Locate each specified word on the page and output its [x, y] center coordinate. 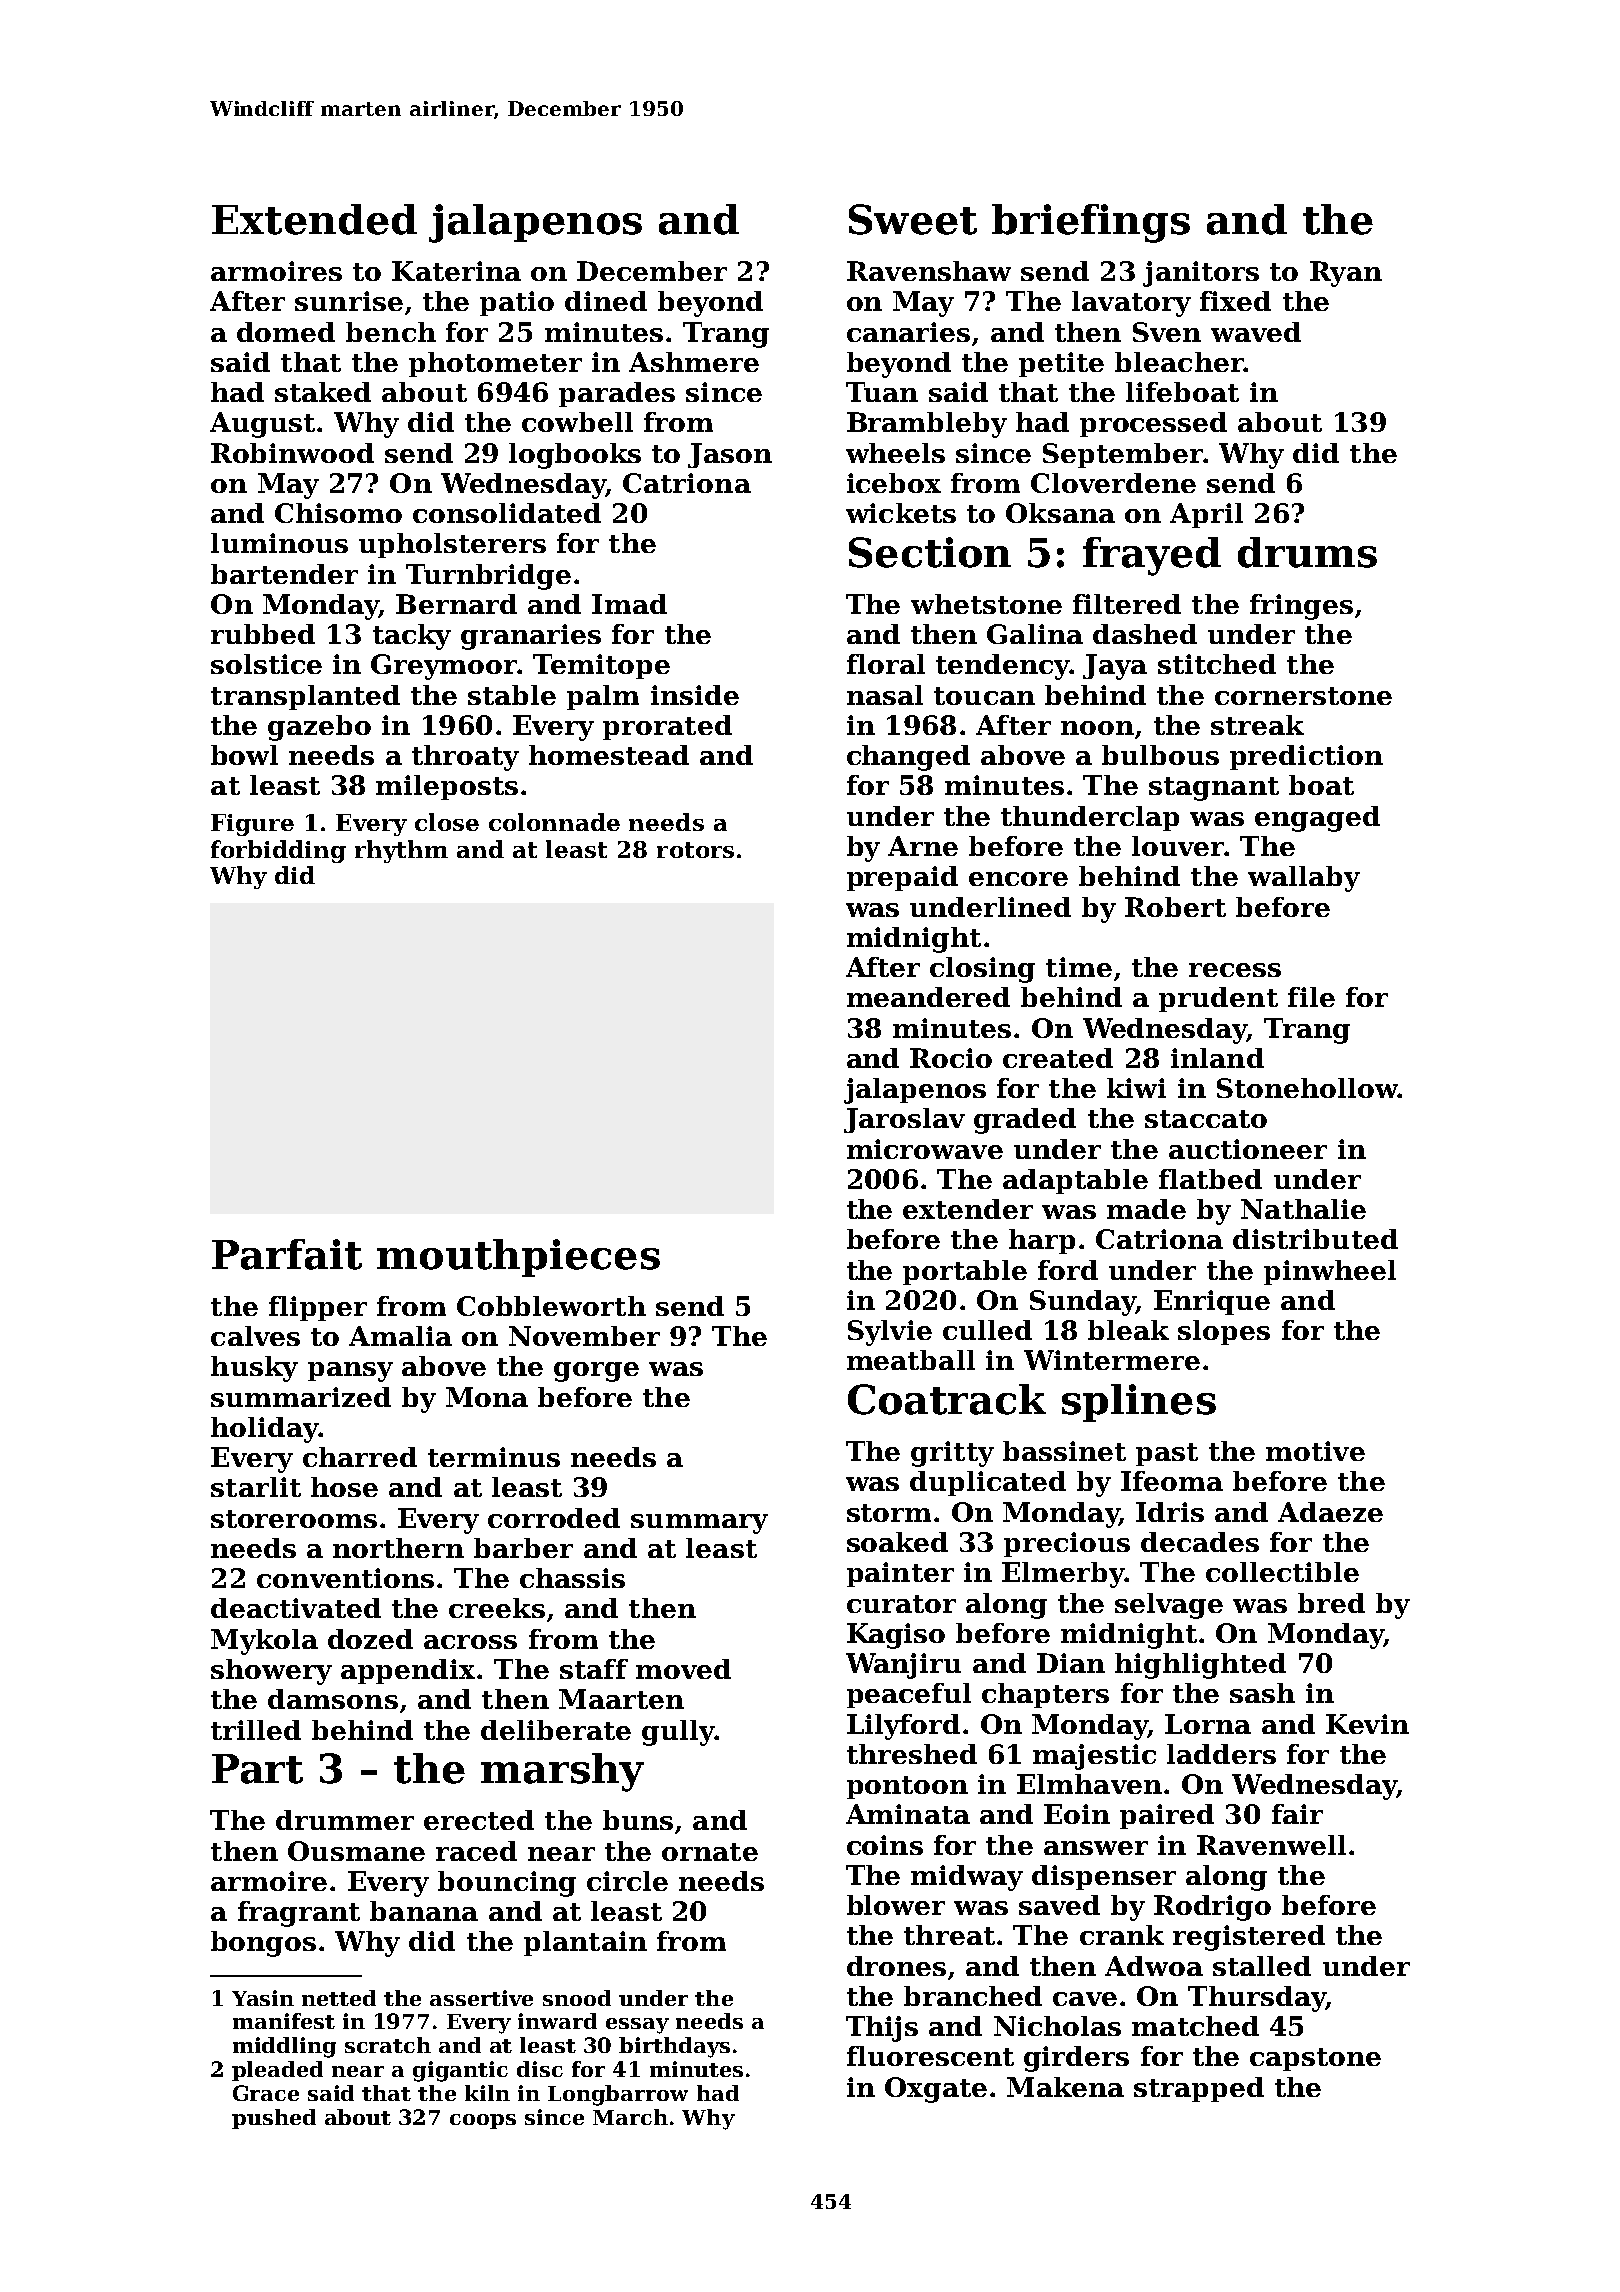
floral [886, 664]
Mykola [264, 1642]
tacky [412, 637]
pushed [274, 2119]
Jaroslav [904, 1120]
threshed [912, 1754]
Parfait [287, 1254]
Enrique [1212, 1302]
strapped [1199, 2089]
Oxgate [936, 2090]
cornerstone [1303, 696]
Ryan [1346, 274]
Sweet [913, 219]
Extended [314, 219]
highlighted [1200, 1666]
